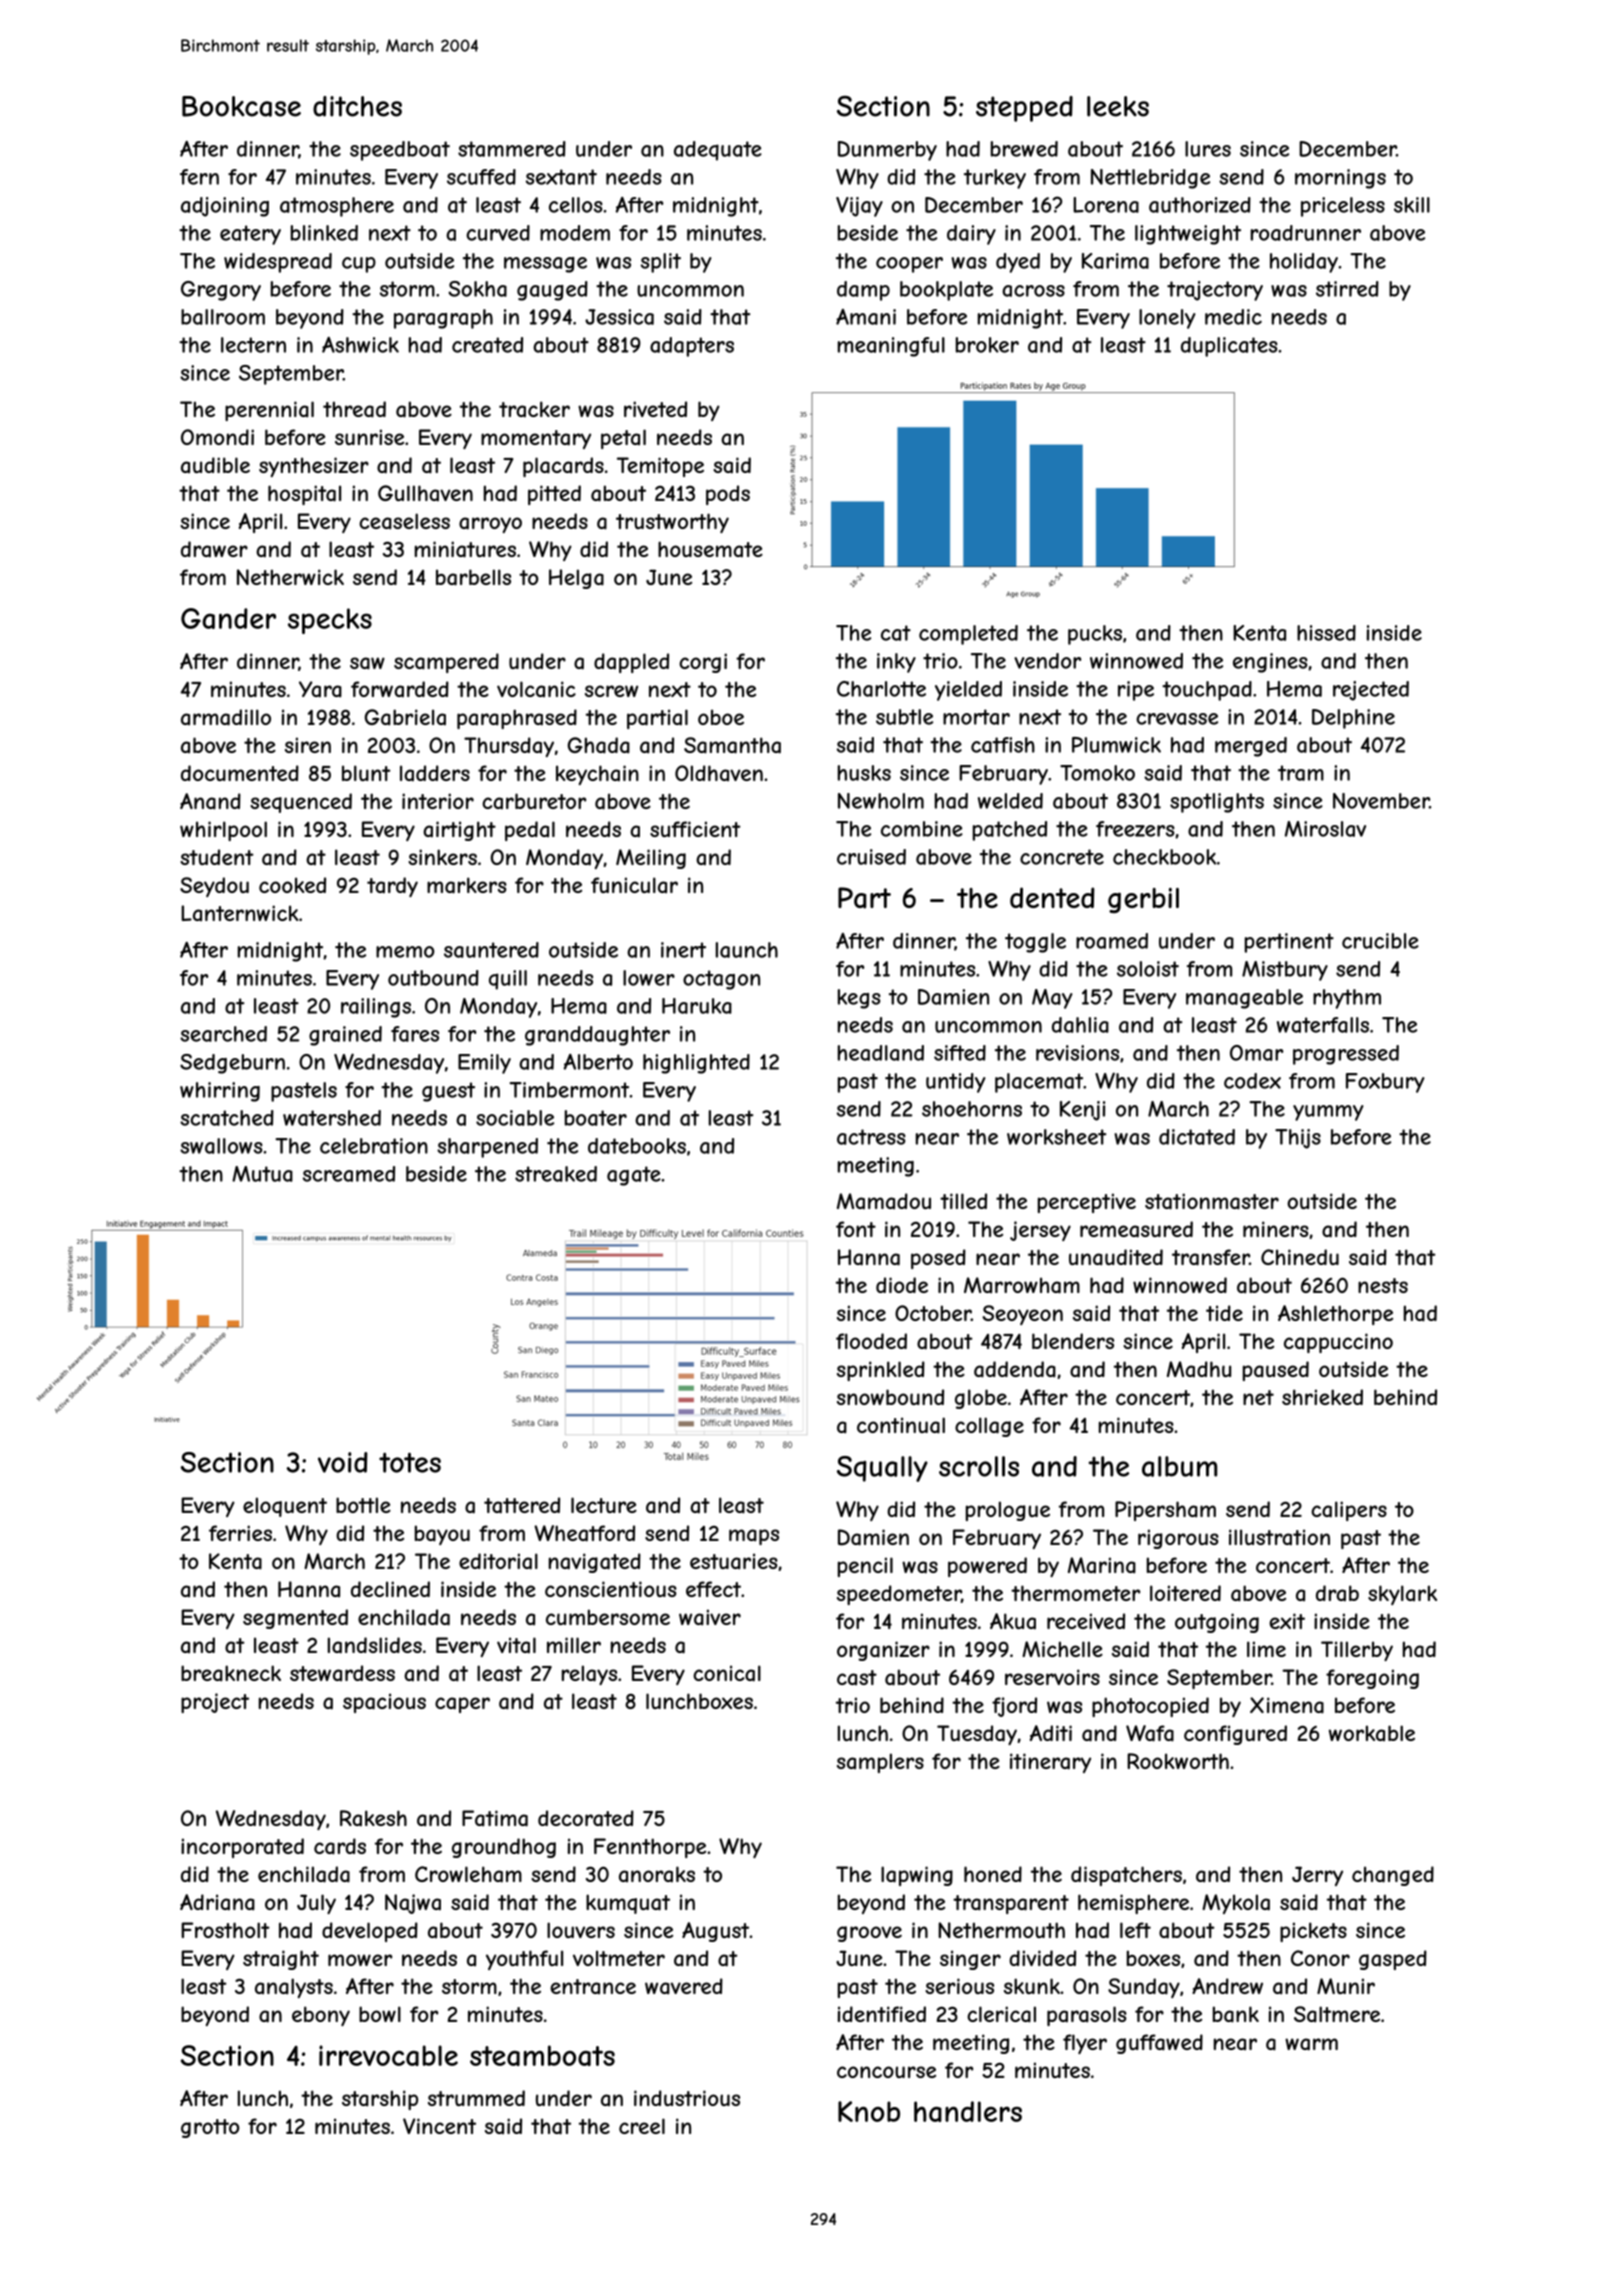 The image size is (1620, 2292). I want to click on grotto, so click(210, 2128).
